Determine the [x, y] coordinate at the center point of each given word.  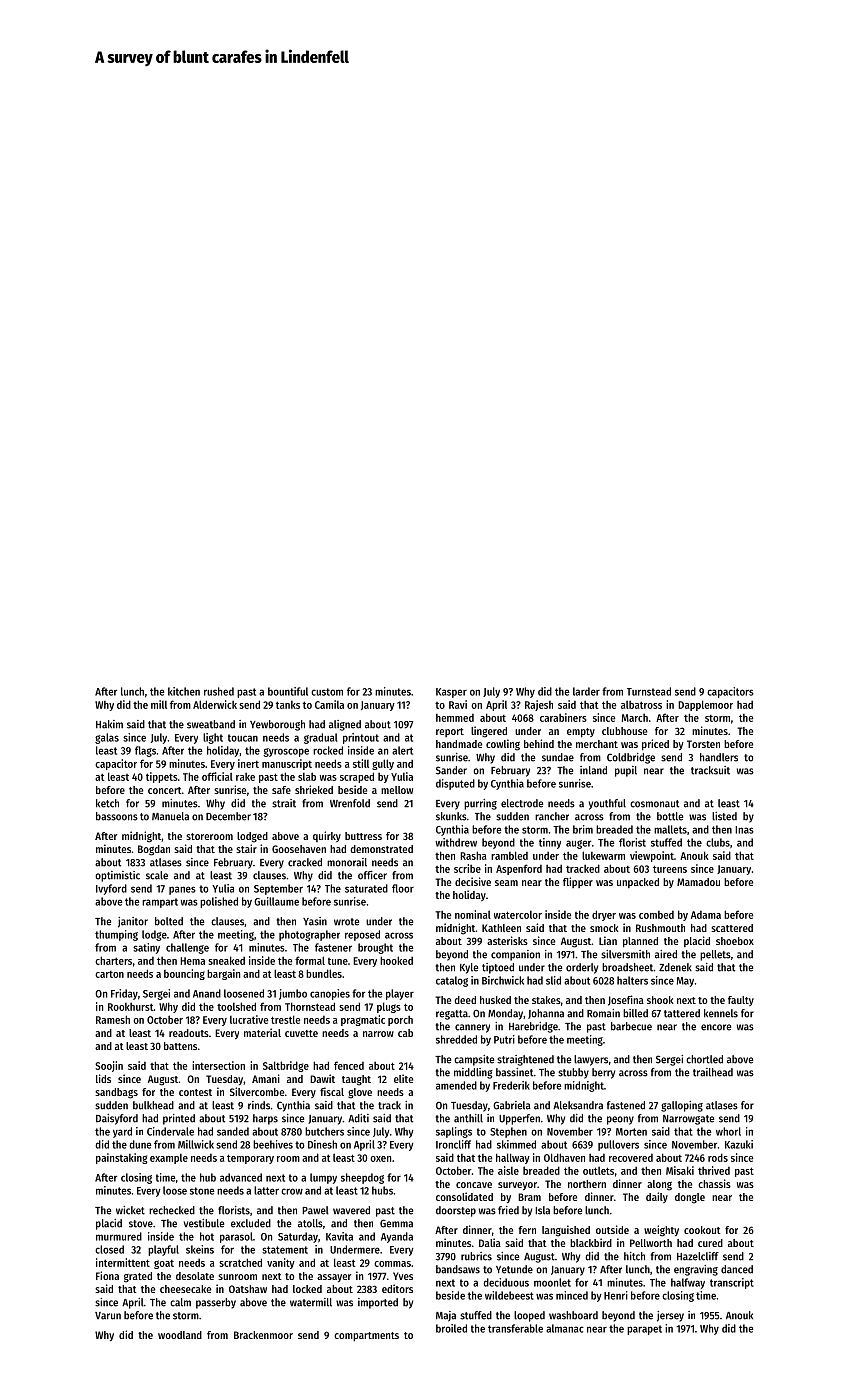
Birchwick [503, 980]
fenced [349, 1065]
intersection [218, 1065]
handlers [719, 757]
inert [248, 763]
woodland [180, 1335]
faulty [741, 1001]
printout [361, 738]
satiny [146, 948]
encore [716, 1027]
